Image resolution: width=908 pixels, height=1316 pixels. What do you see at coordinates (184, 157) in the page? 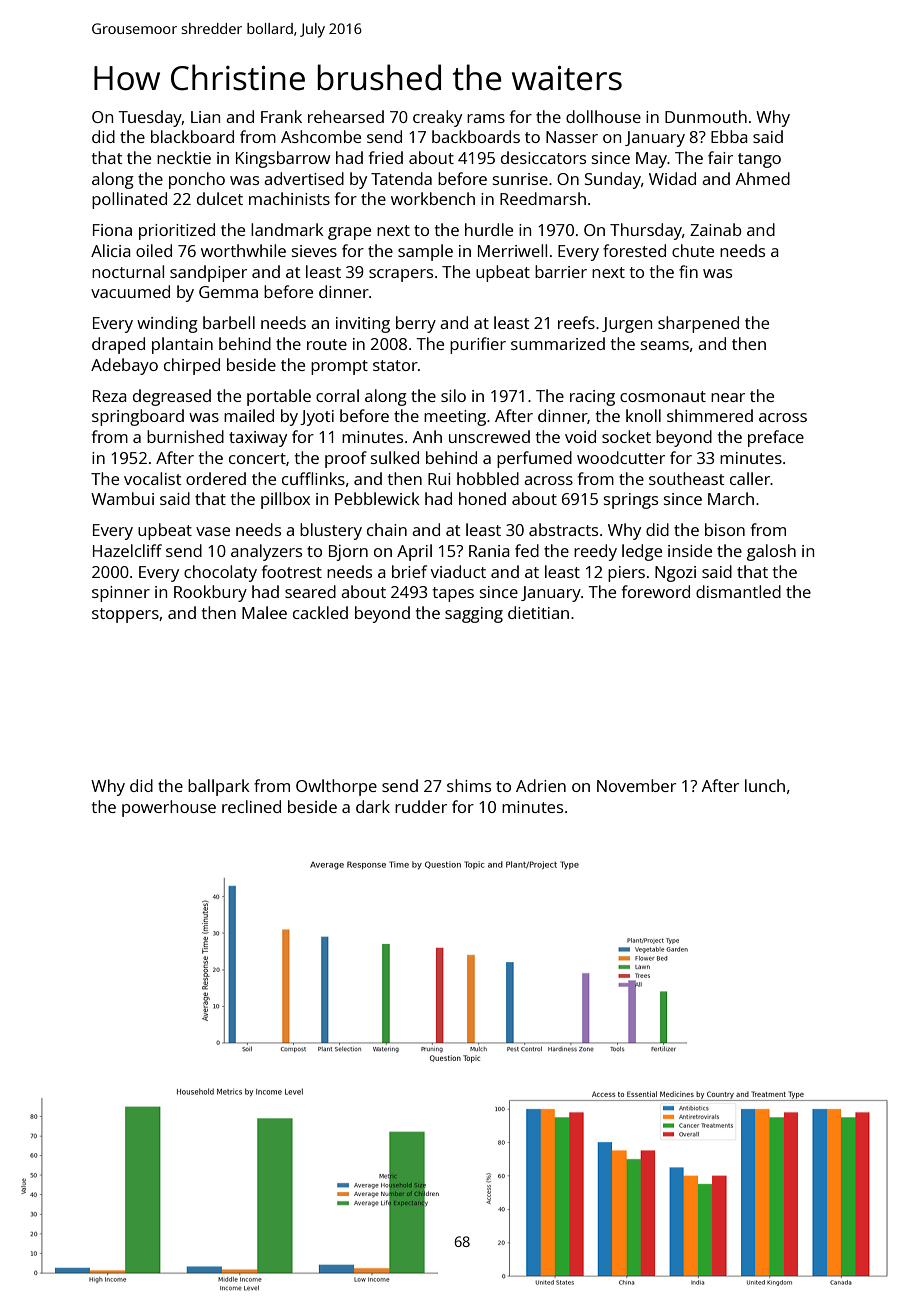
I see `necktie` at bounding box center [184, 157].
